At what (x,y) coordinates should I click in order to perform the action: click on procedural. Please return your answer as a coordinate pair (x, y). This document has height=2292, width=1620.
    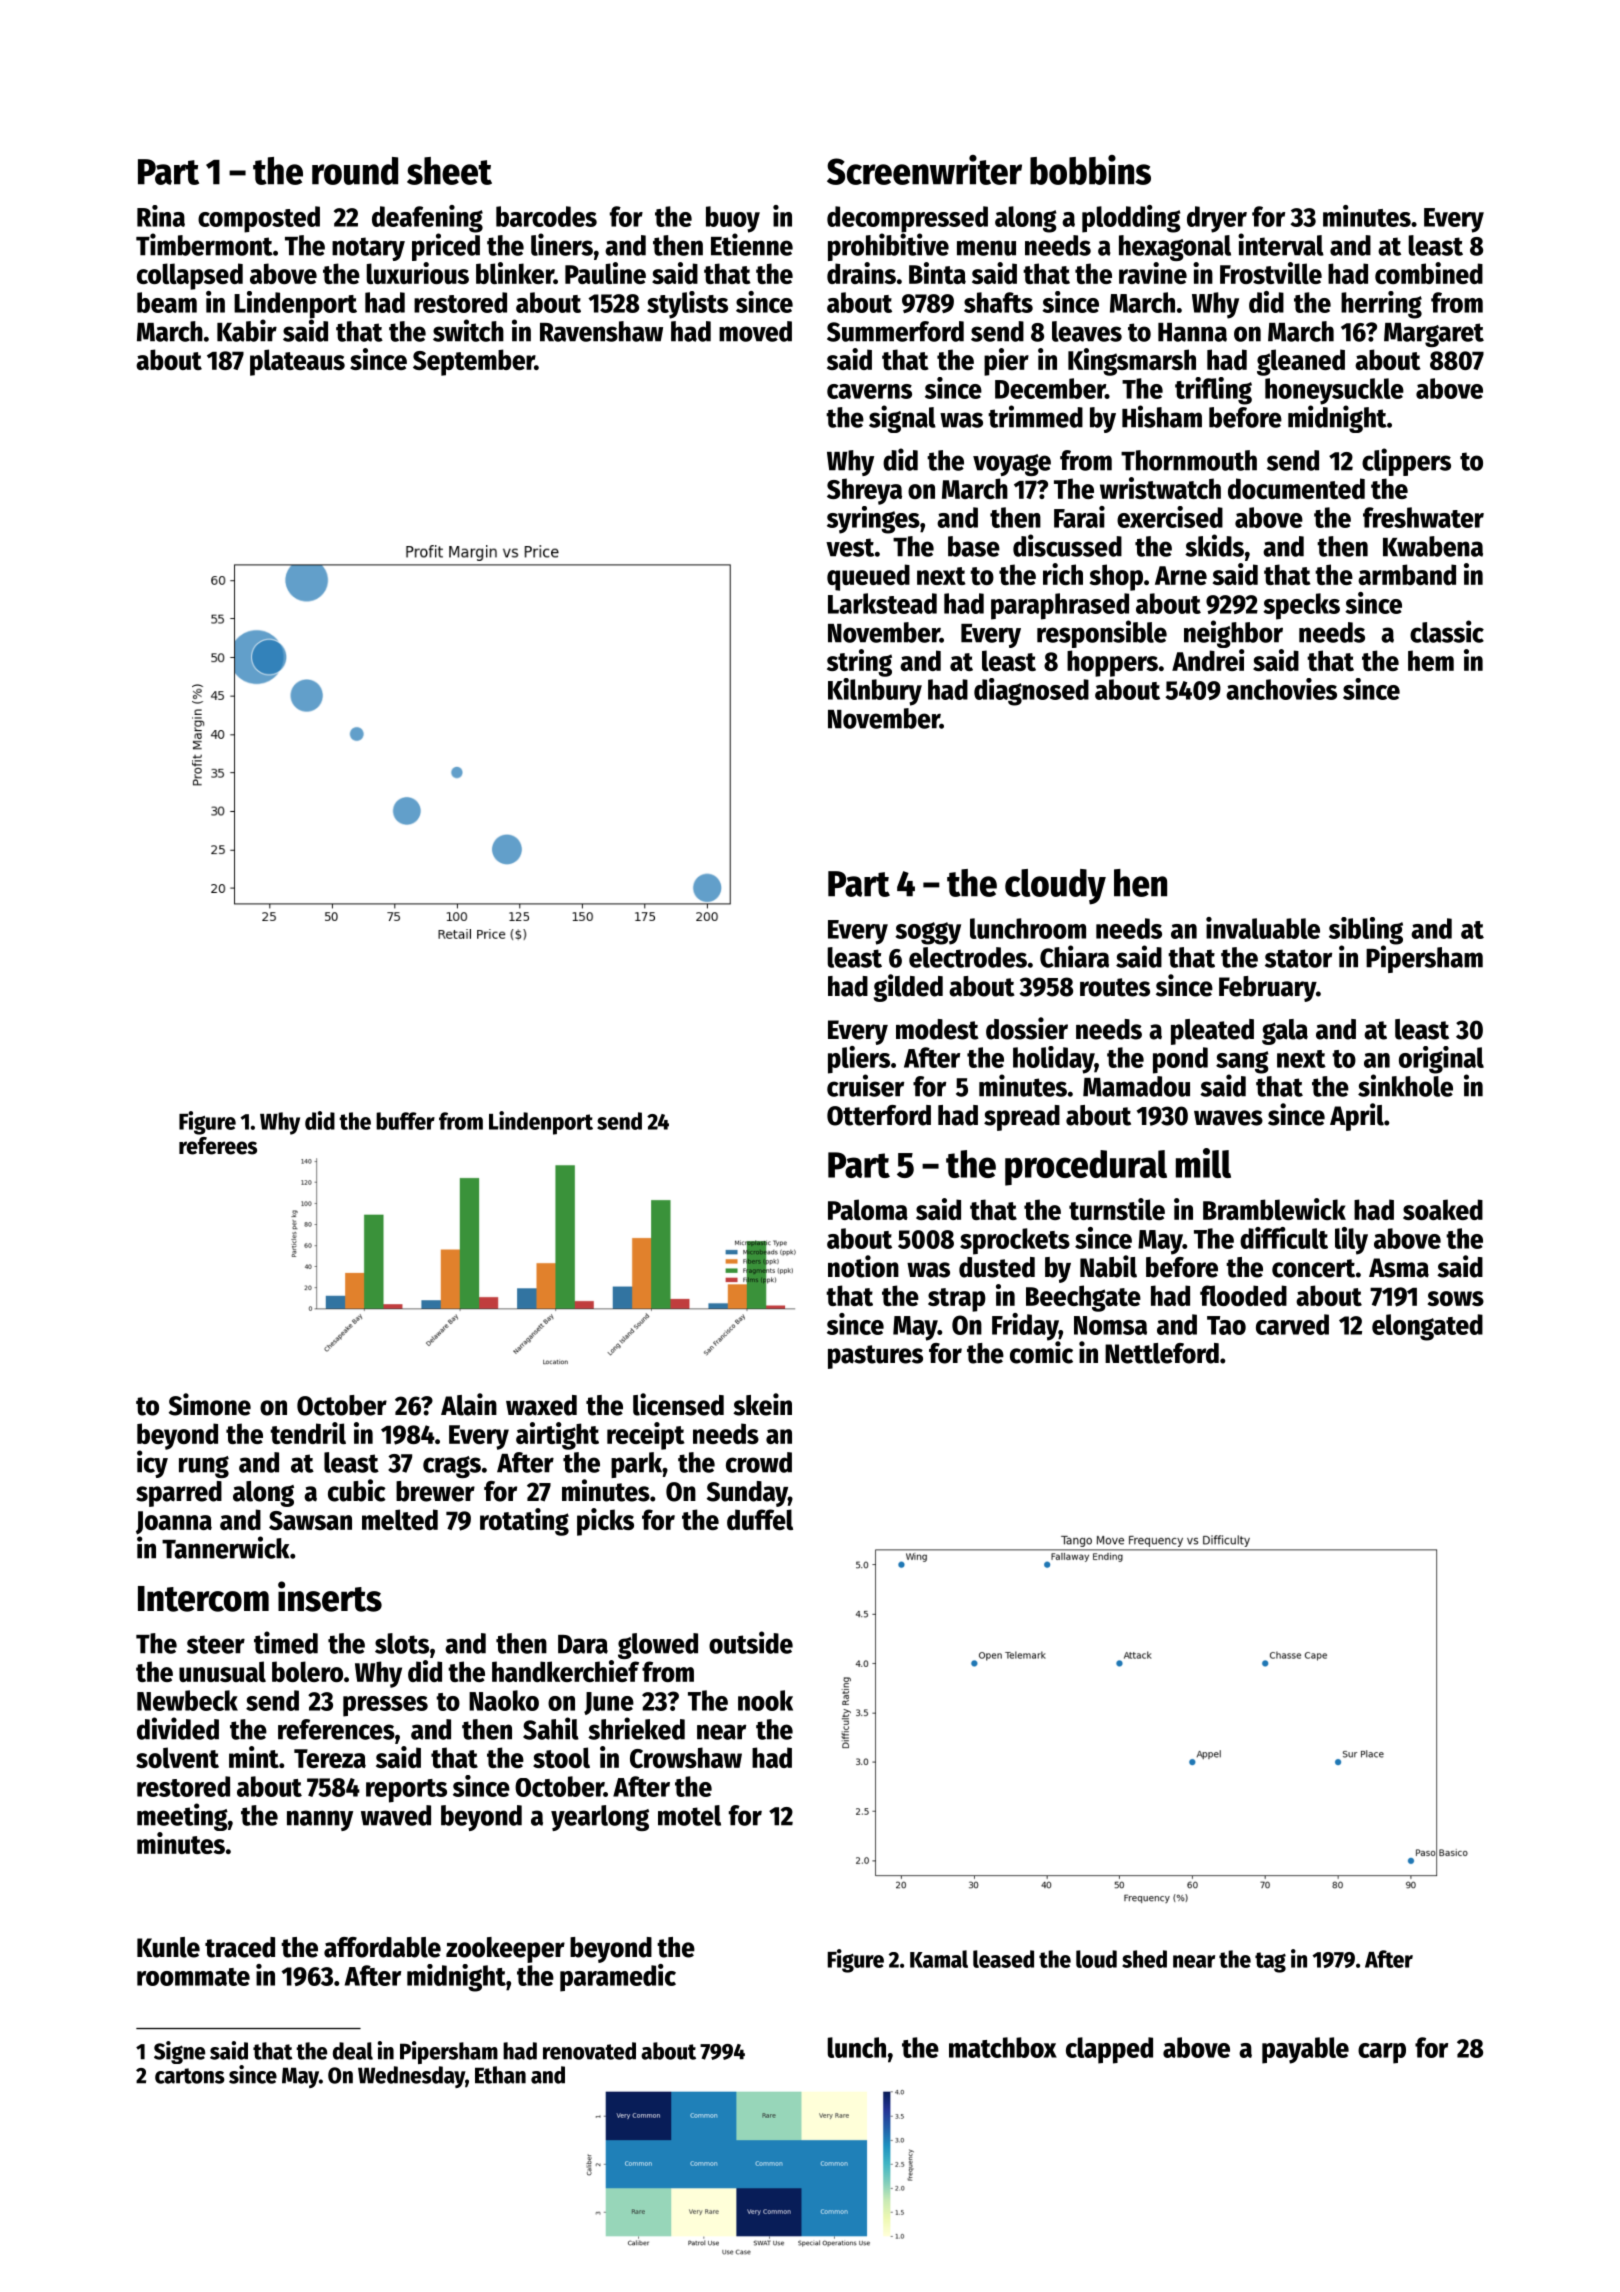
    Looking at the image, I should click on (1086, 1168).
